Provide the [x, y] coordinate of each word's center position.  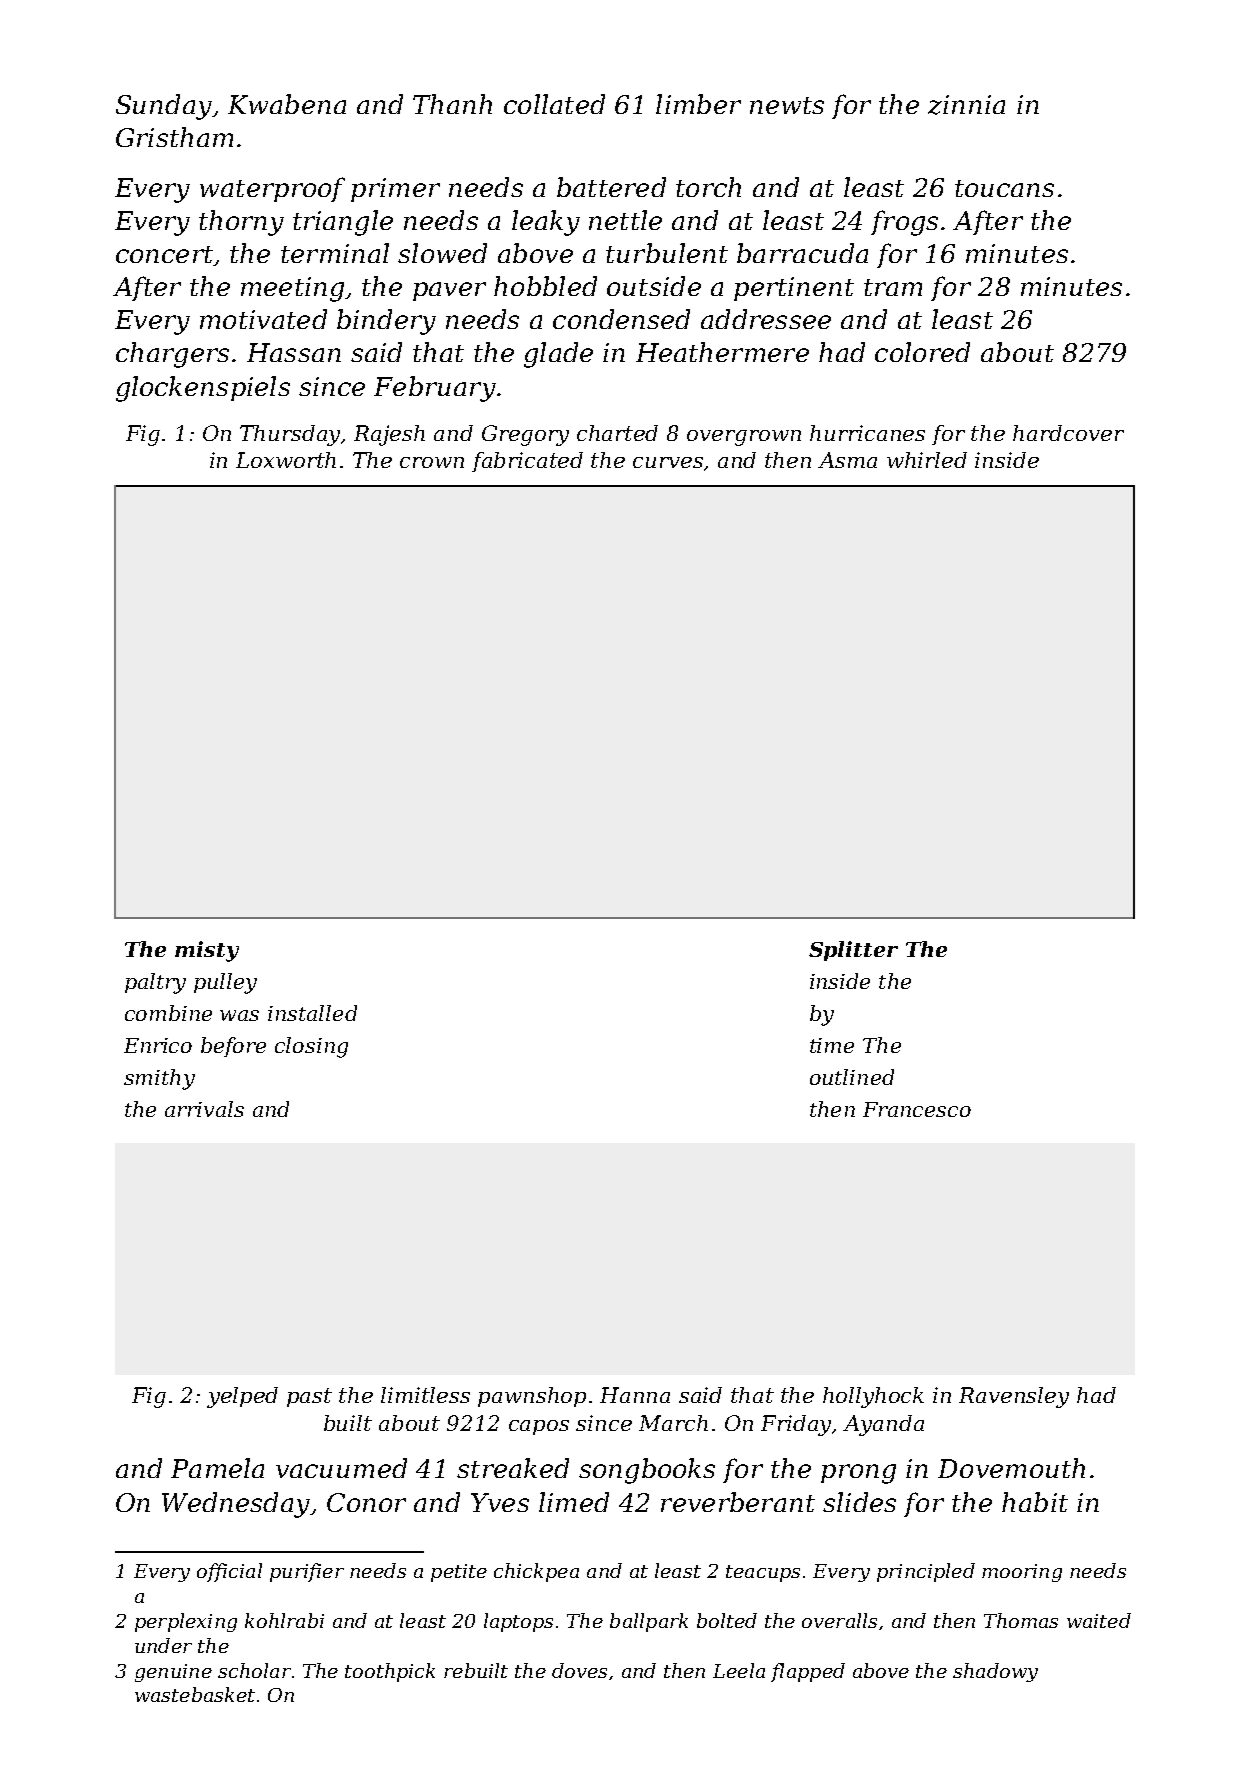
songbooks [647, 1471]
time [832, 1045]
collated [554, 104]
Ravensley [1014, 1397]
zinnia [966, 105]
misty [207, 951]
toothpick [390, 1672]
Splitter [853, 951]
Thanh [452, 104]
